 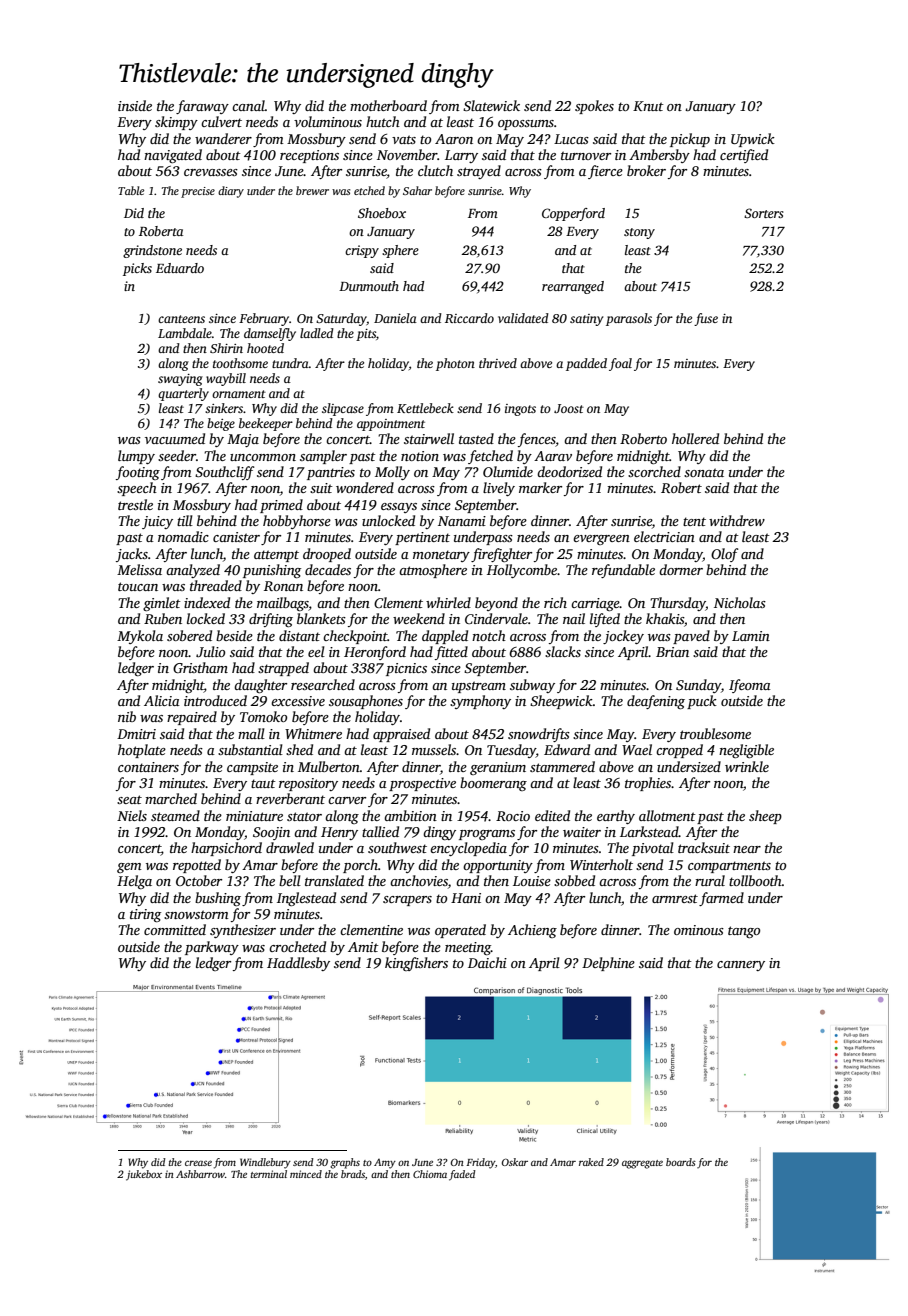 I want to click on Riccardo, so click(x=469, y=318).
